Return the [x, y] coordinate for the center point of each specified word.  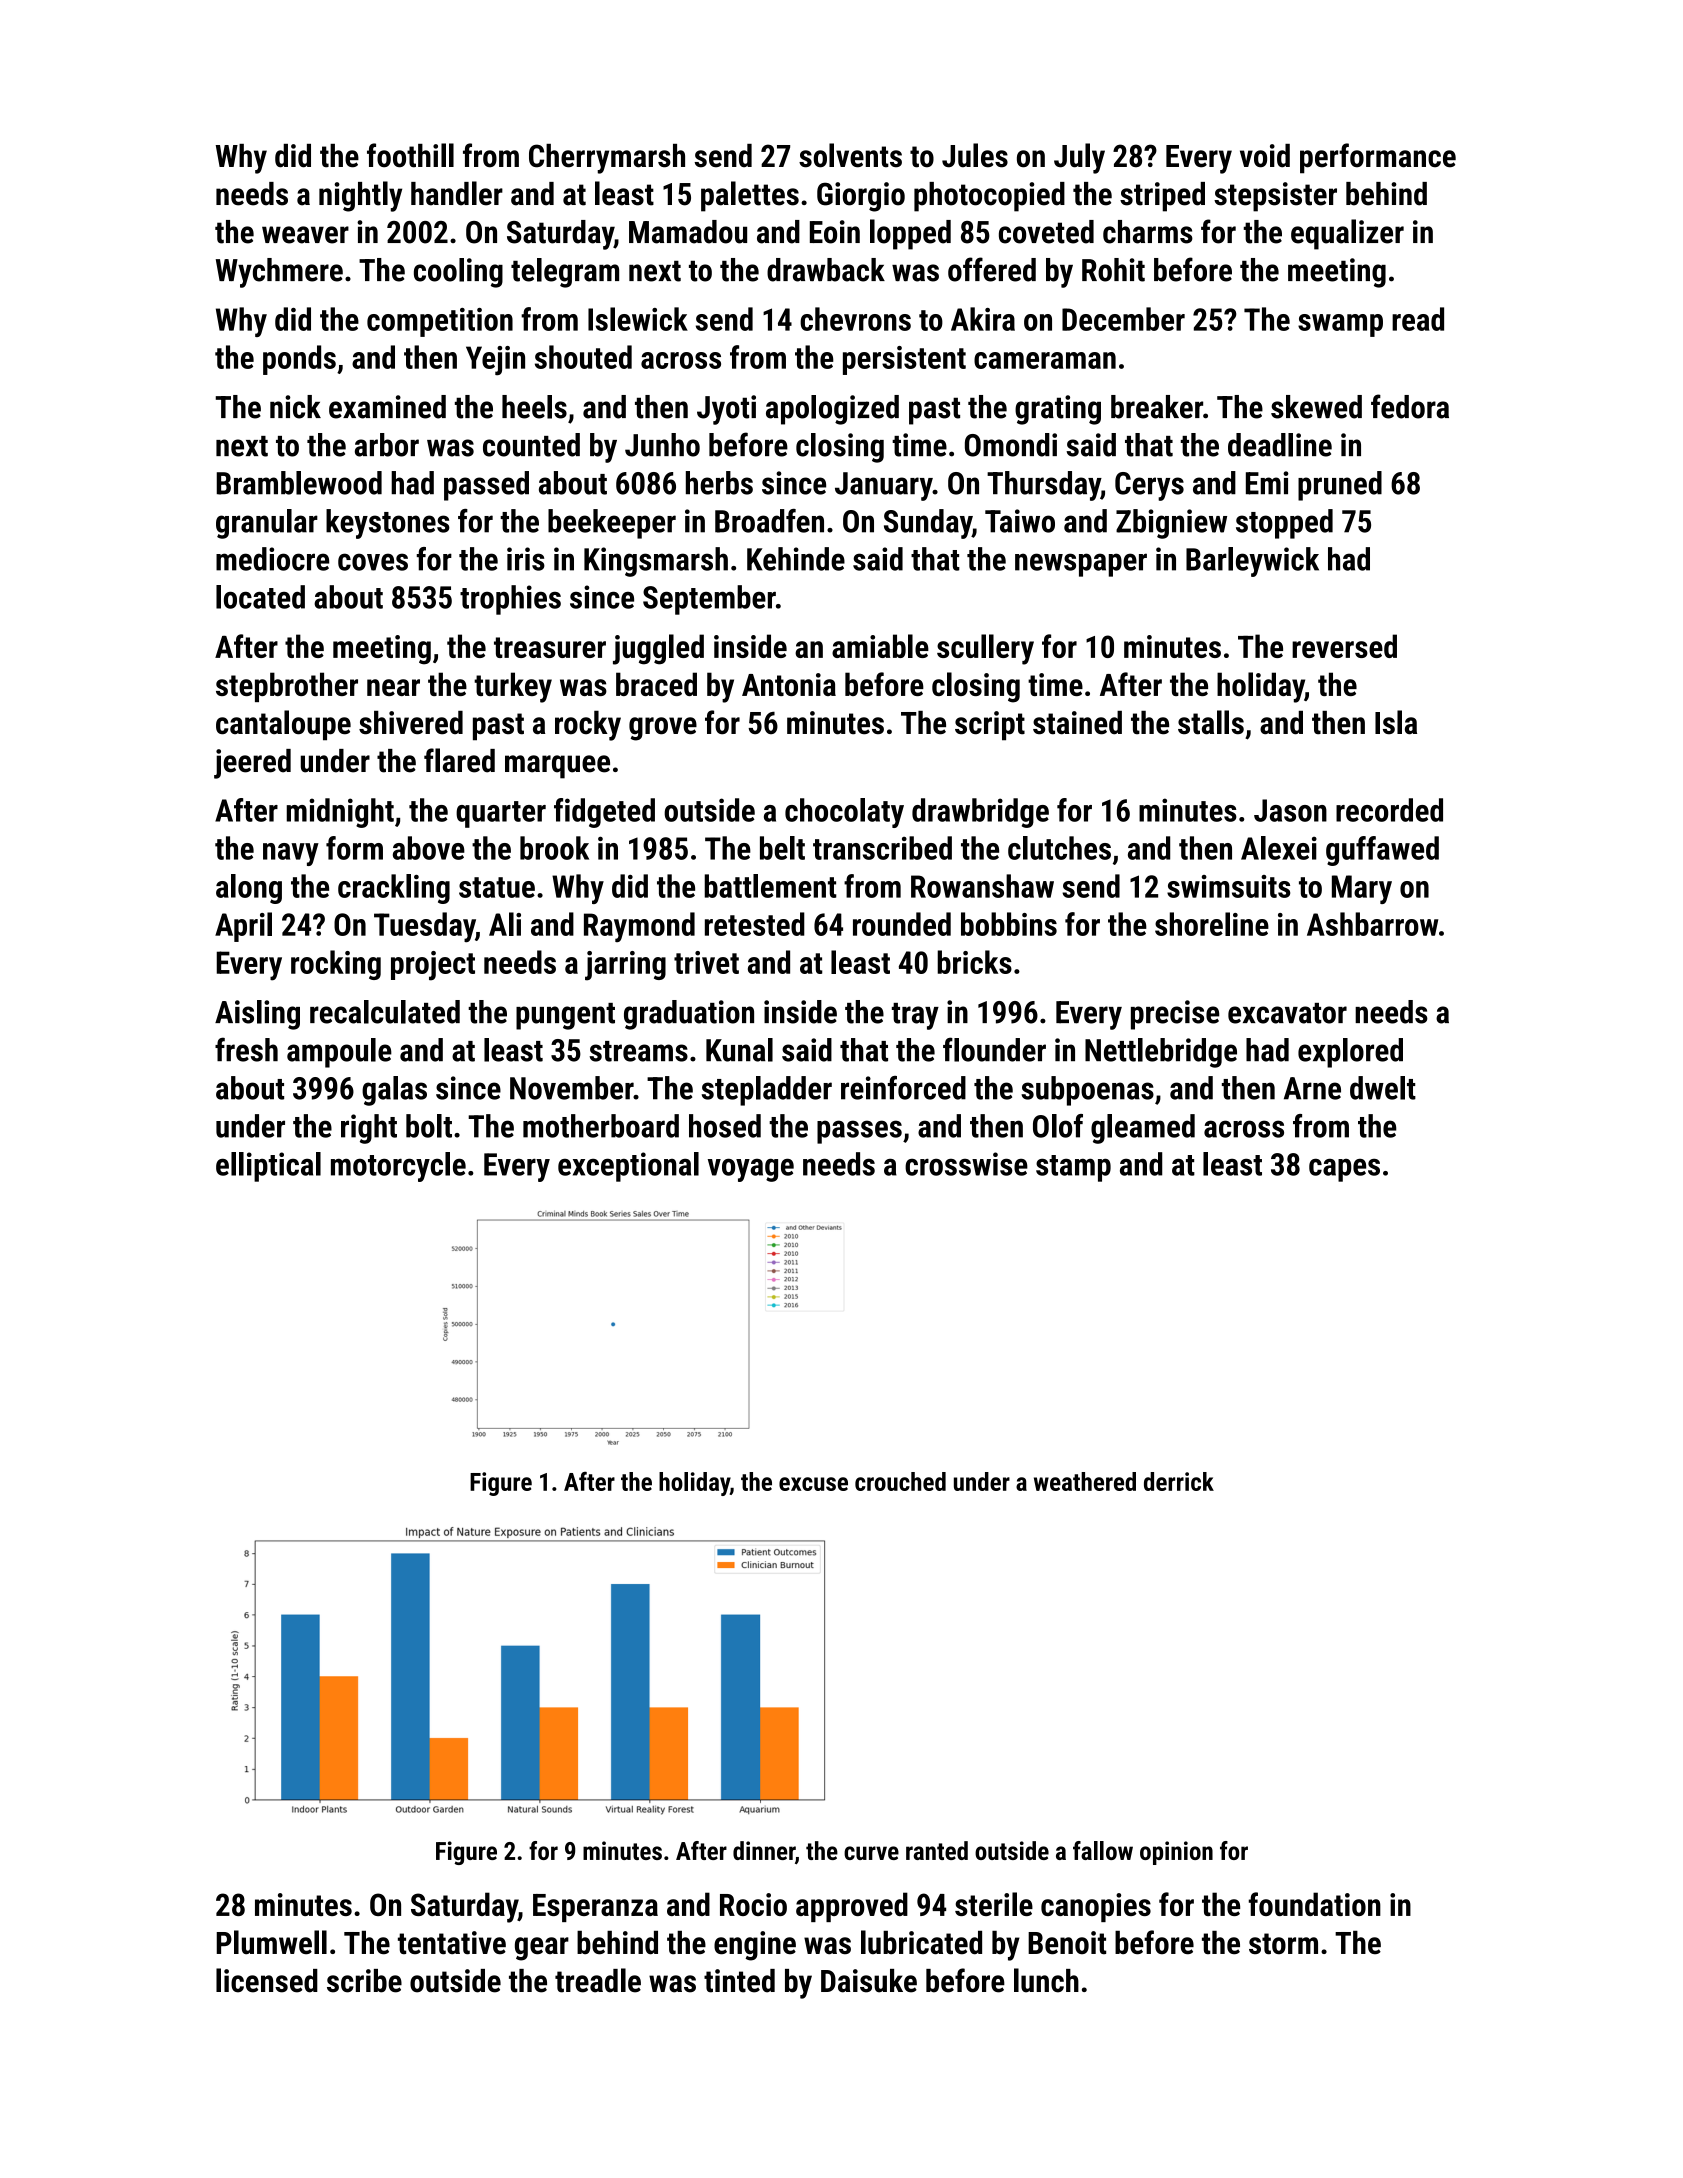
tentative [452, 1943]
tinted [739, 1981]
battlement [770, 886]
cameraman [1045, 360]
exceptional [628, 1167]
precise [1175, 1015]
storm [1283, 1944]
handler [457, 193]
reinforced [903, 1088]
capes [1344, 1170]
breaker [1157, 407]
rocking [336, 965]
